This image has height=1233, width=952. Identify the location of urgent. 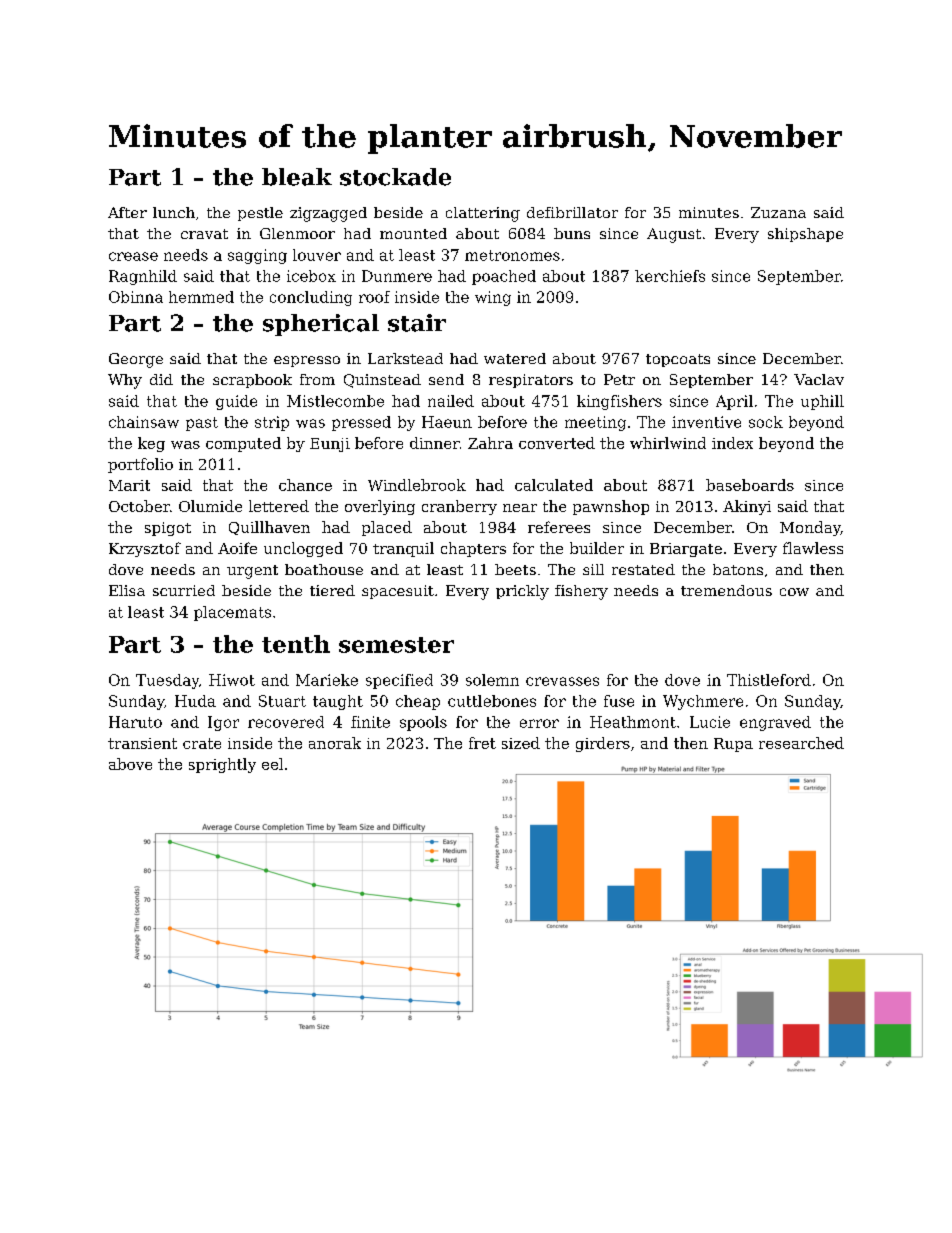
(252, 572).
